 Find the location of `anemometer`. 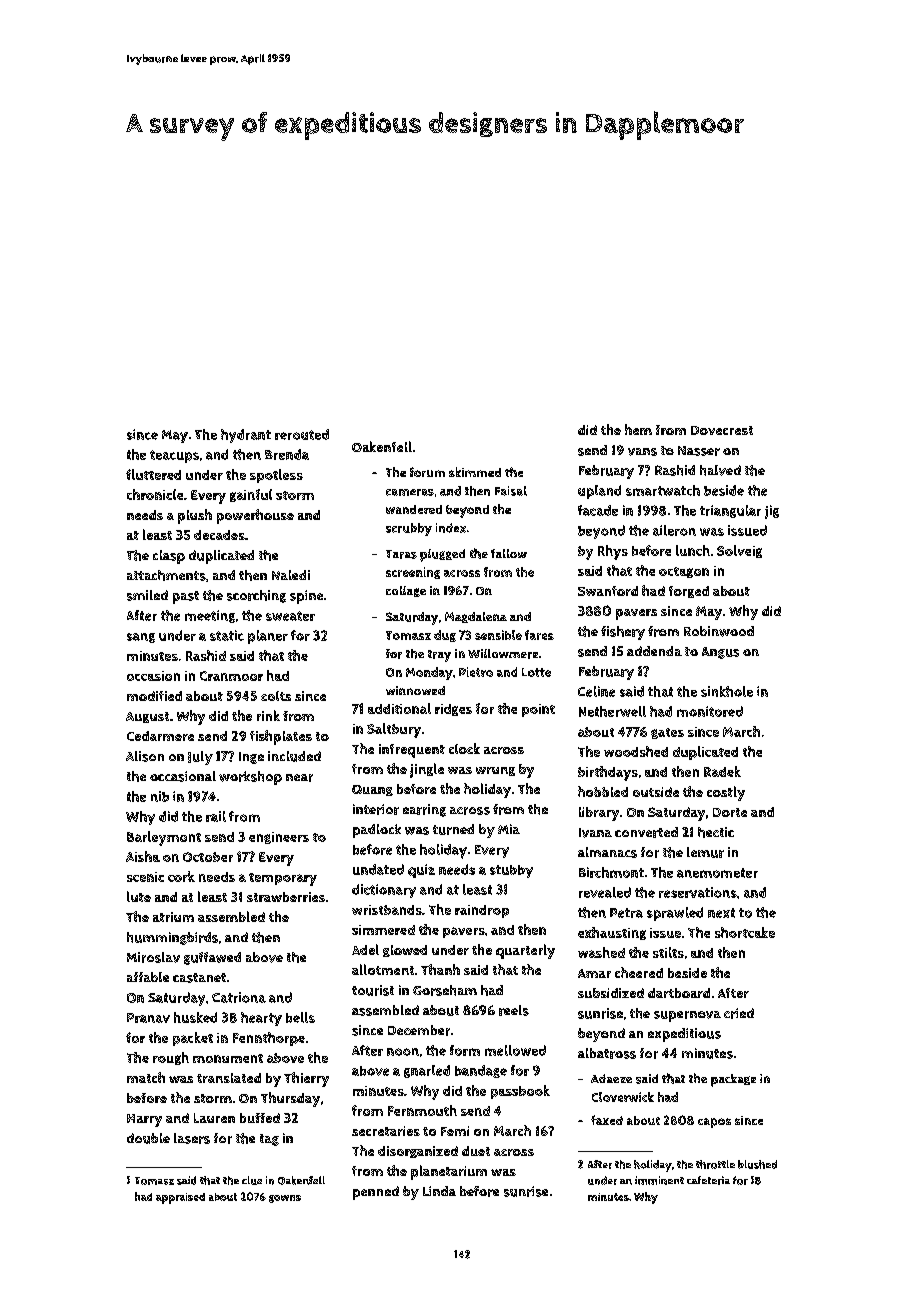

anemometer is located at coordinates (717, 873).
